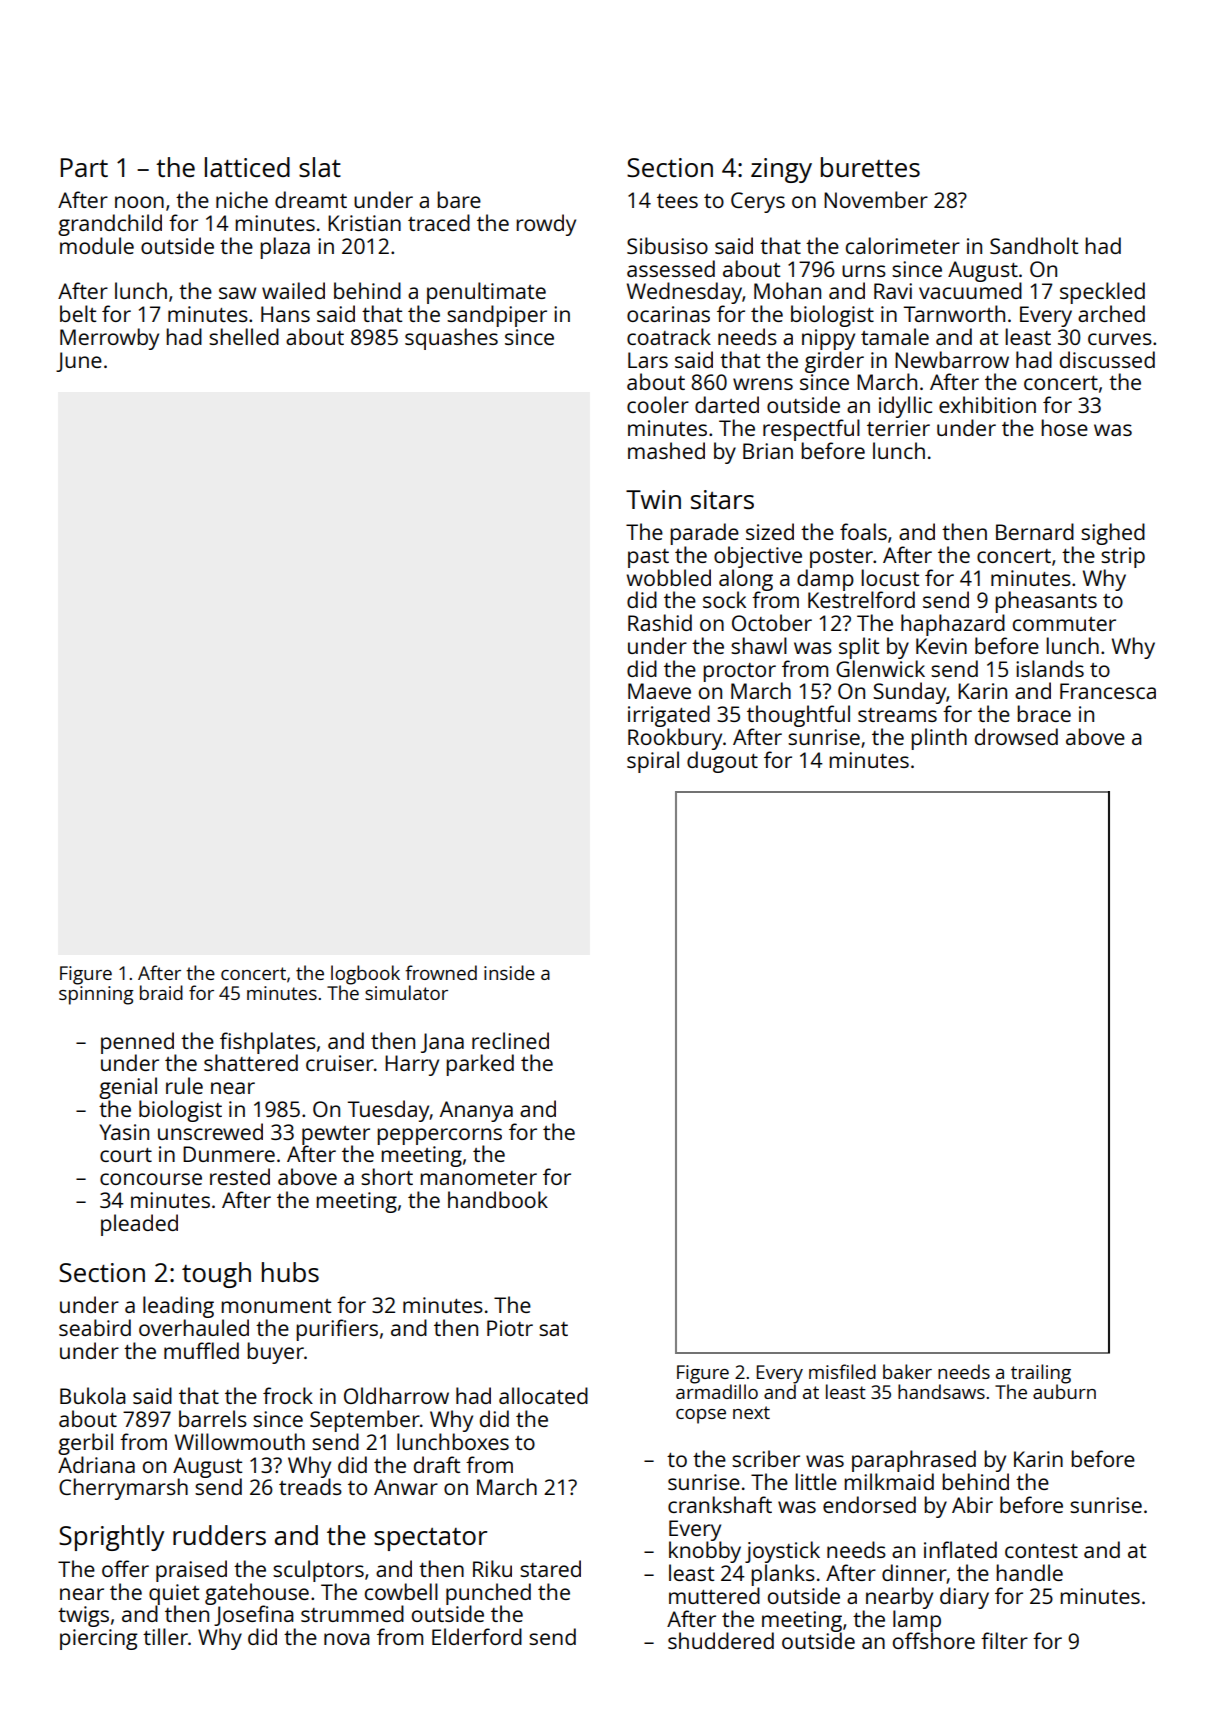 This screenshot has height=1721, width=1217. I want to click on zingy, so click(781, 170).
